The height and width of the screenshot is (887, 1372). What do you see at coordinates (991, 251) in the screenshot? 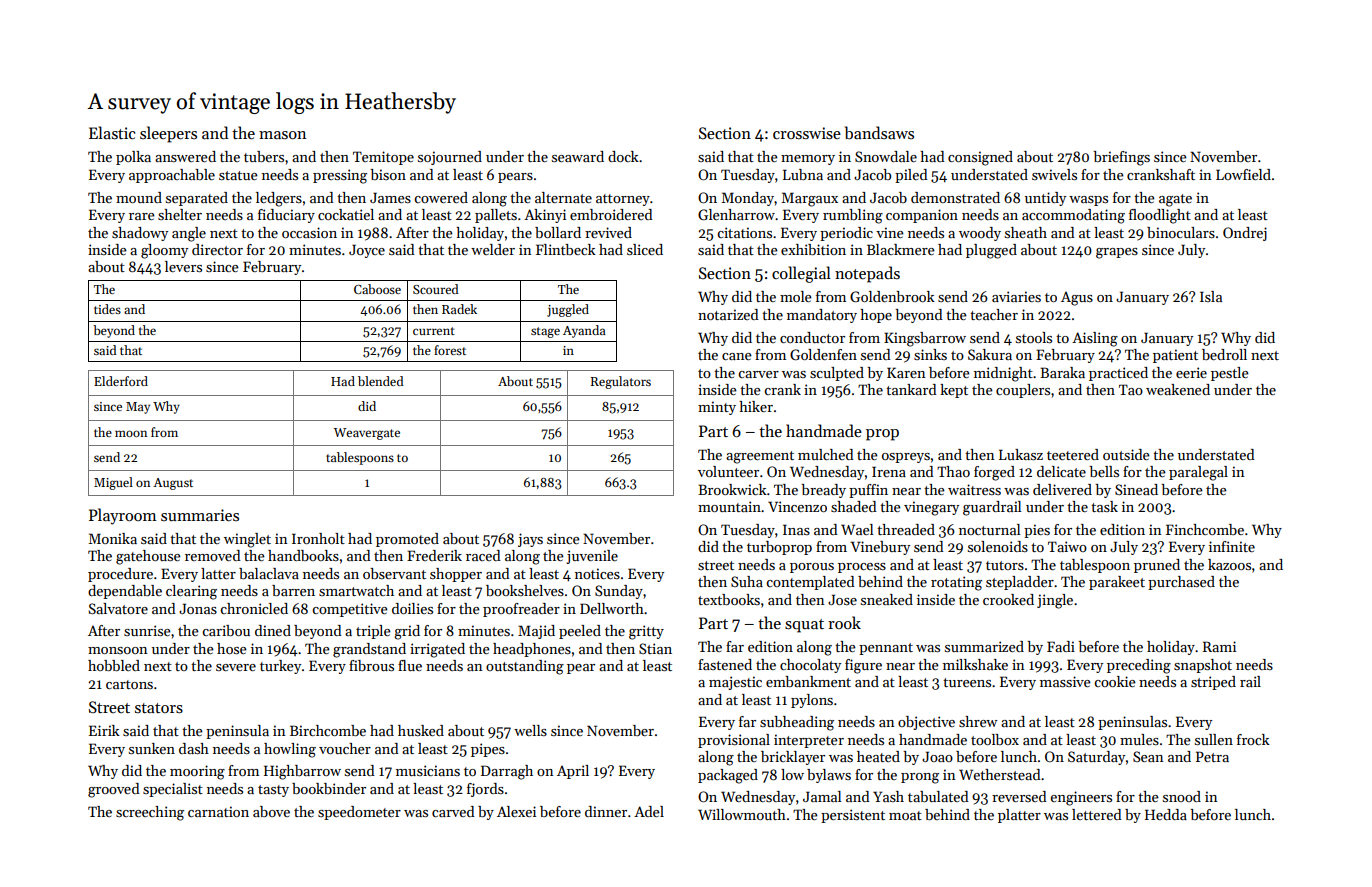
I see `plugged` at bounding box center [991, 251].
